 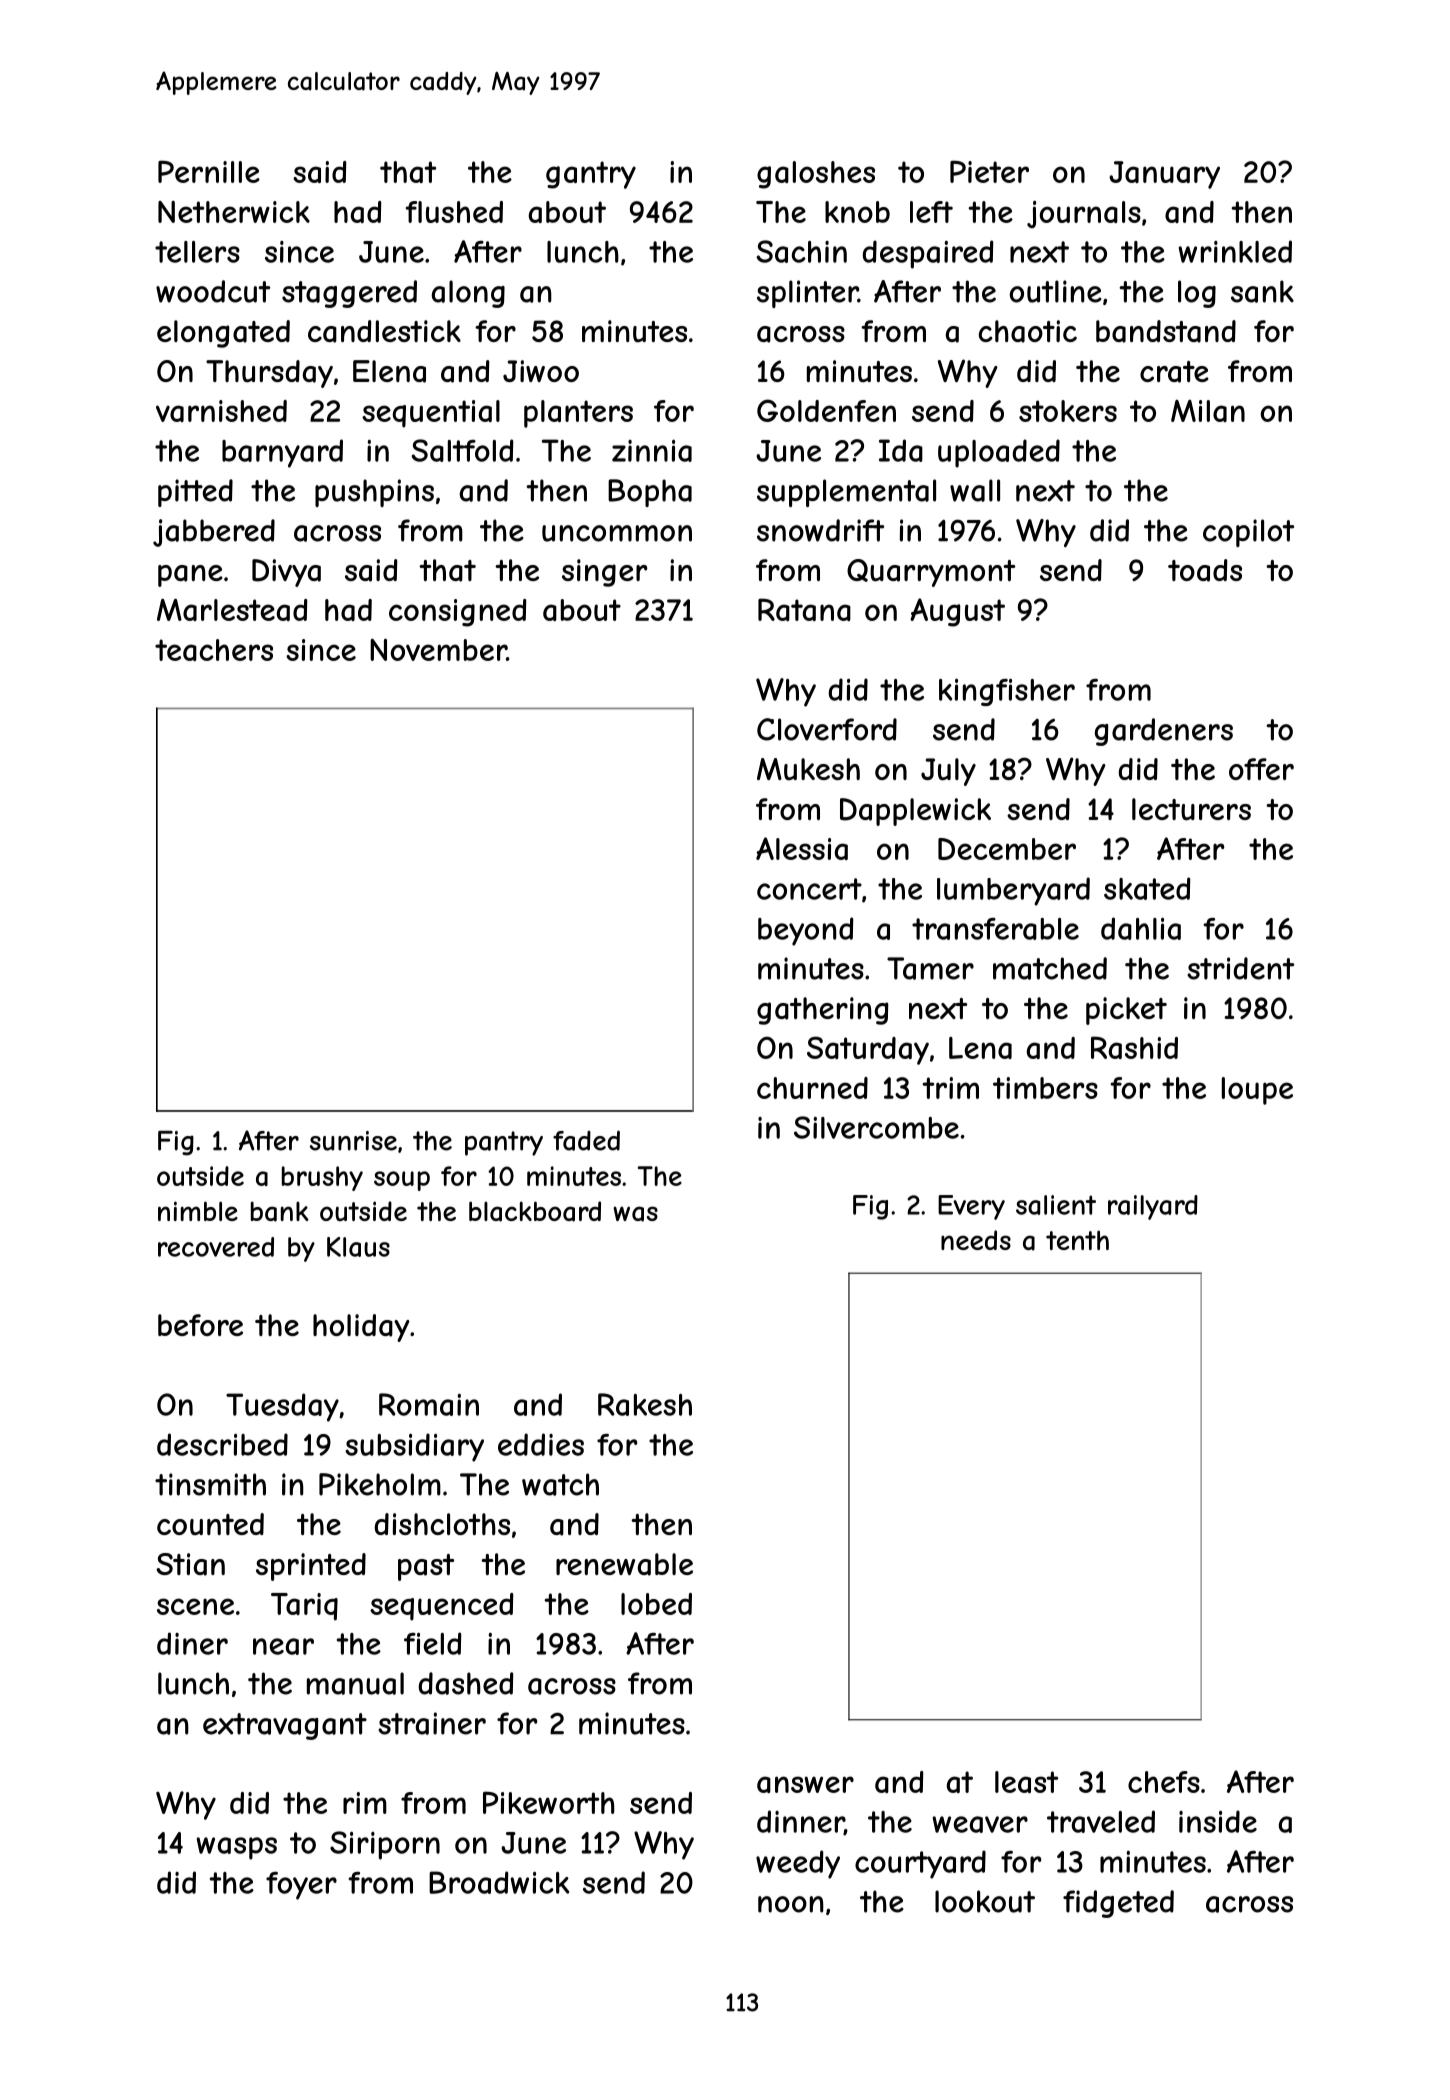 What do you see at coordinates (1261, 769) in the page?
I see `offer` at bounding box center [1261, 769].
